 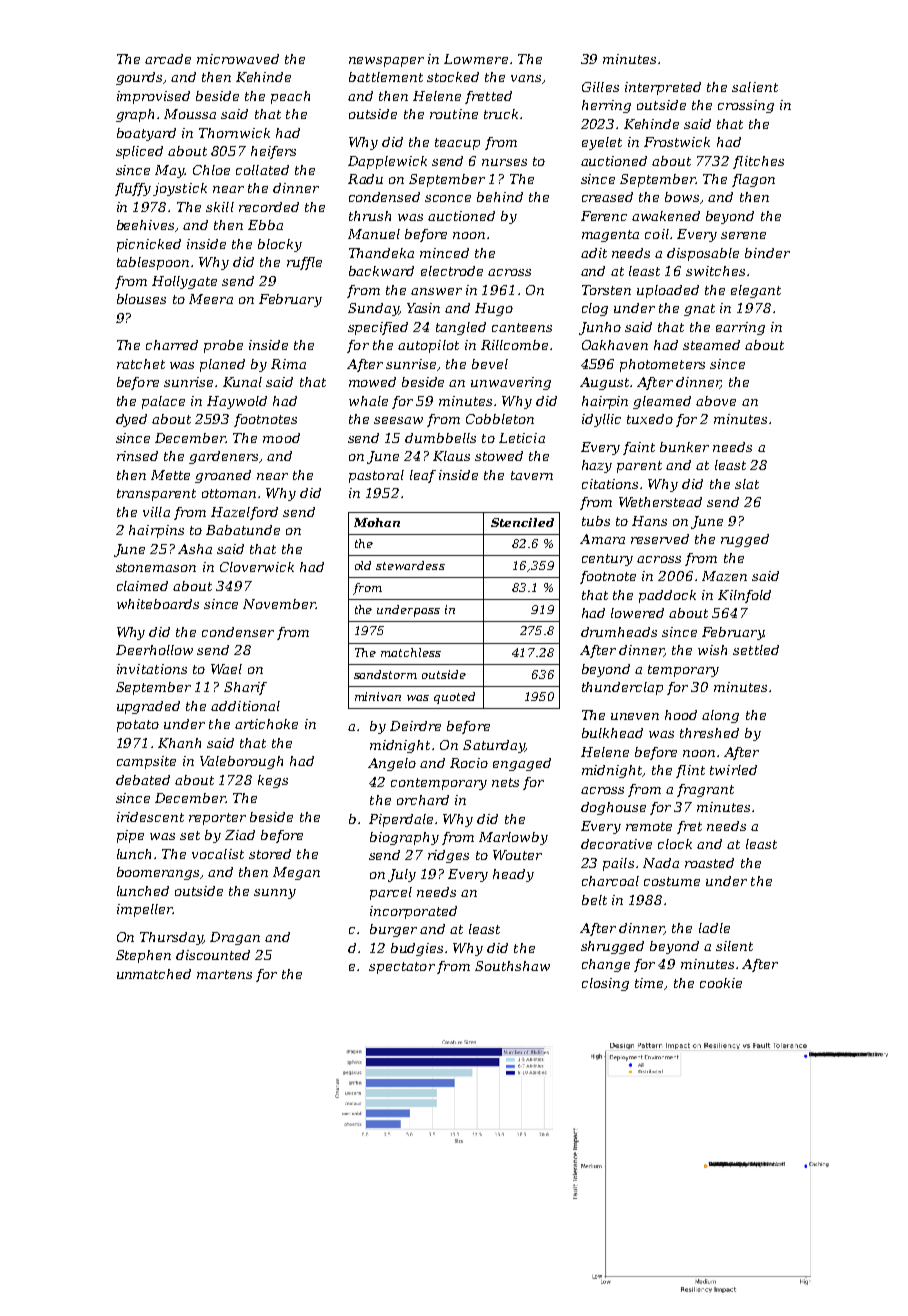 I want to click on boomerangs, so click(x=158, y=873).
